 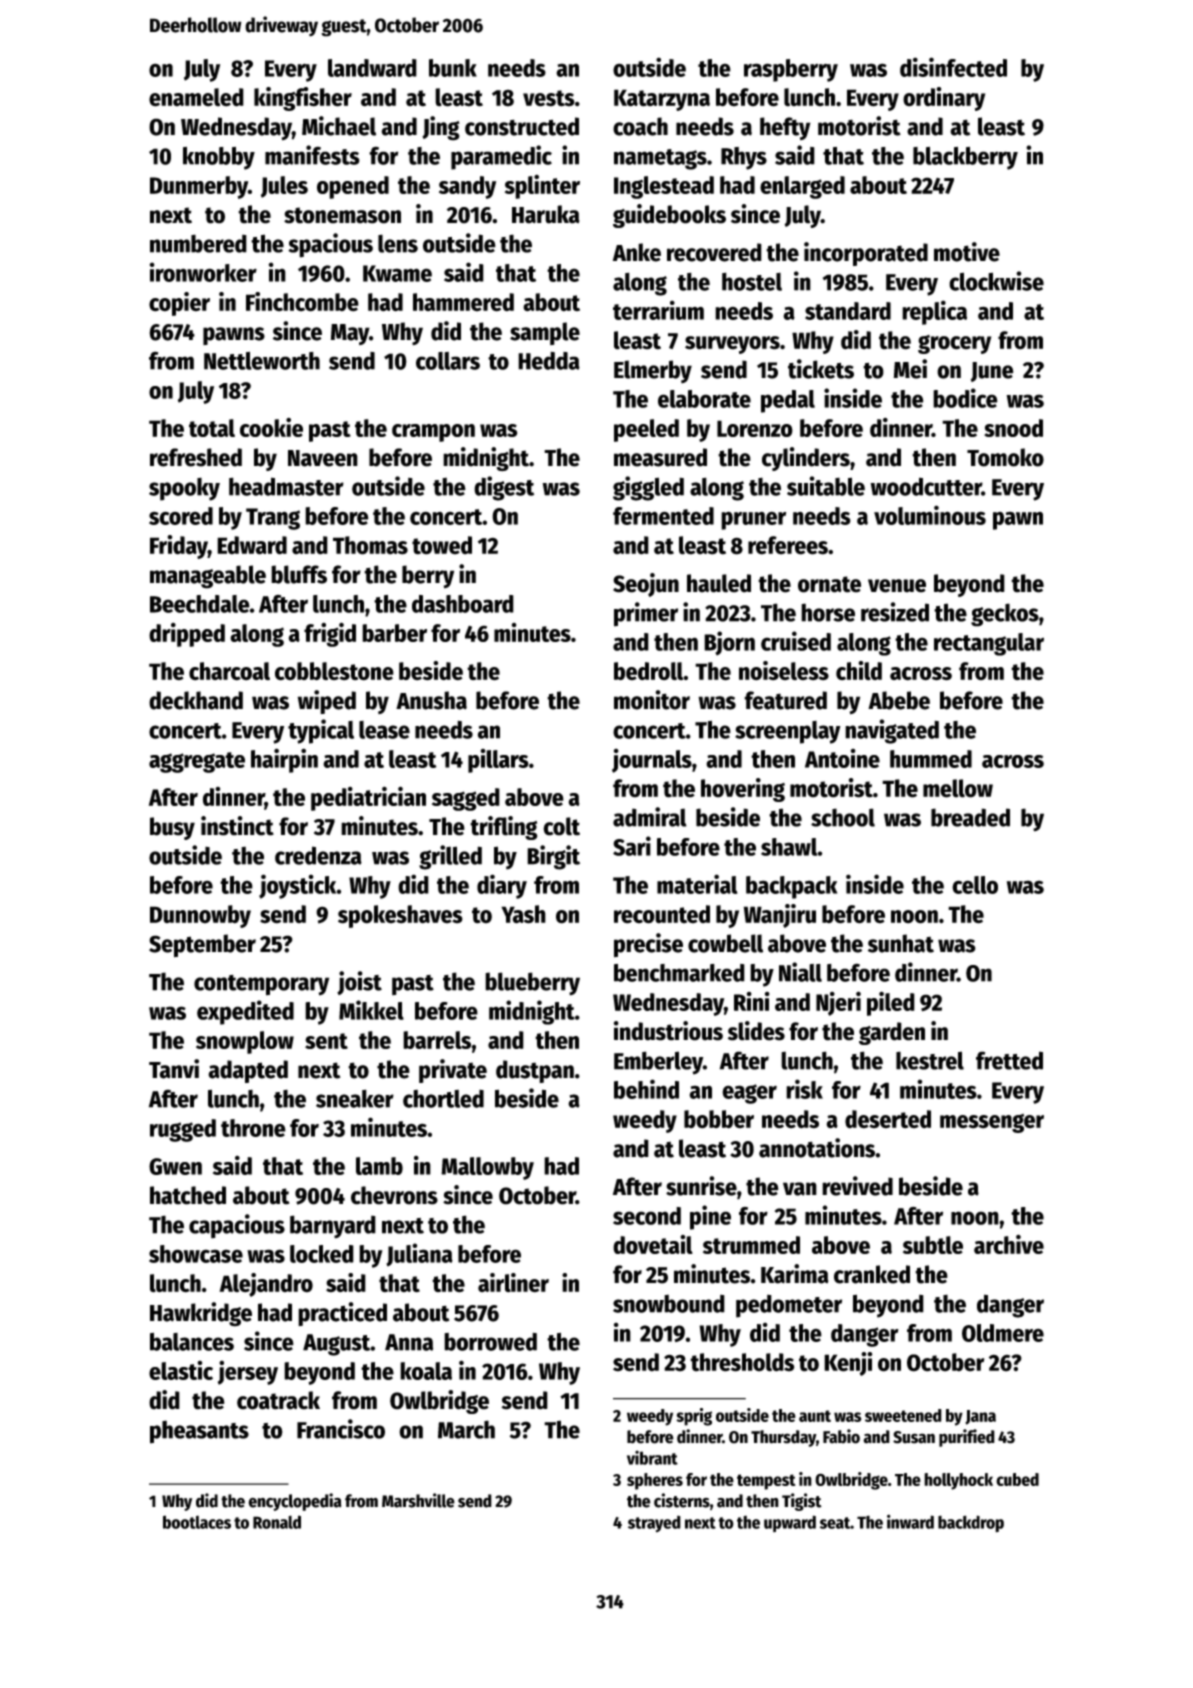 What do you see at coordinates (646, 585) in the document?
I see `Seojun` at bounding box center [646, 585].
